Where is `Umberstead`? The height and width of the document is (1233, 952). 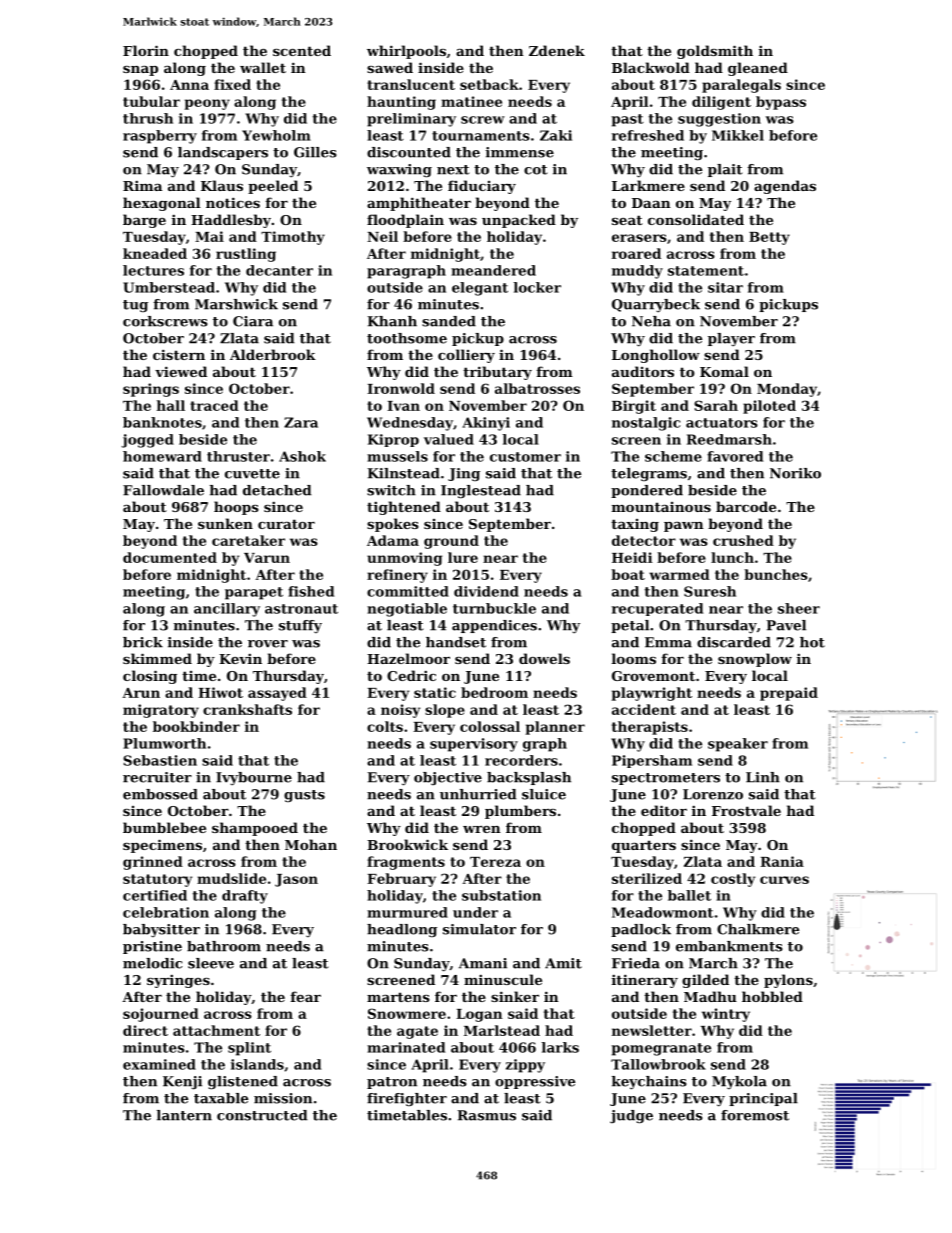 Umberstead is located at coordinates (169, 287).
